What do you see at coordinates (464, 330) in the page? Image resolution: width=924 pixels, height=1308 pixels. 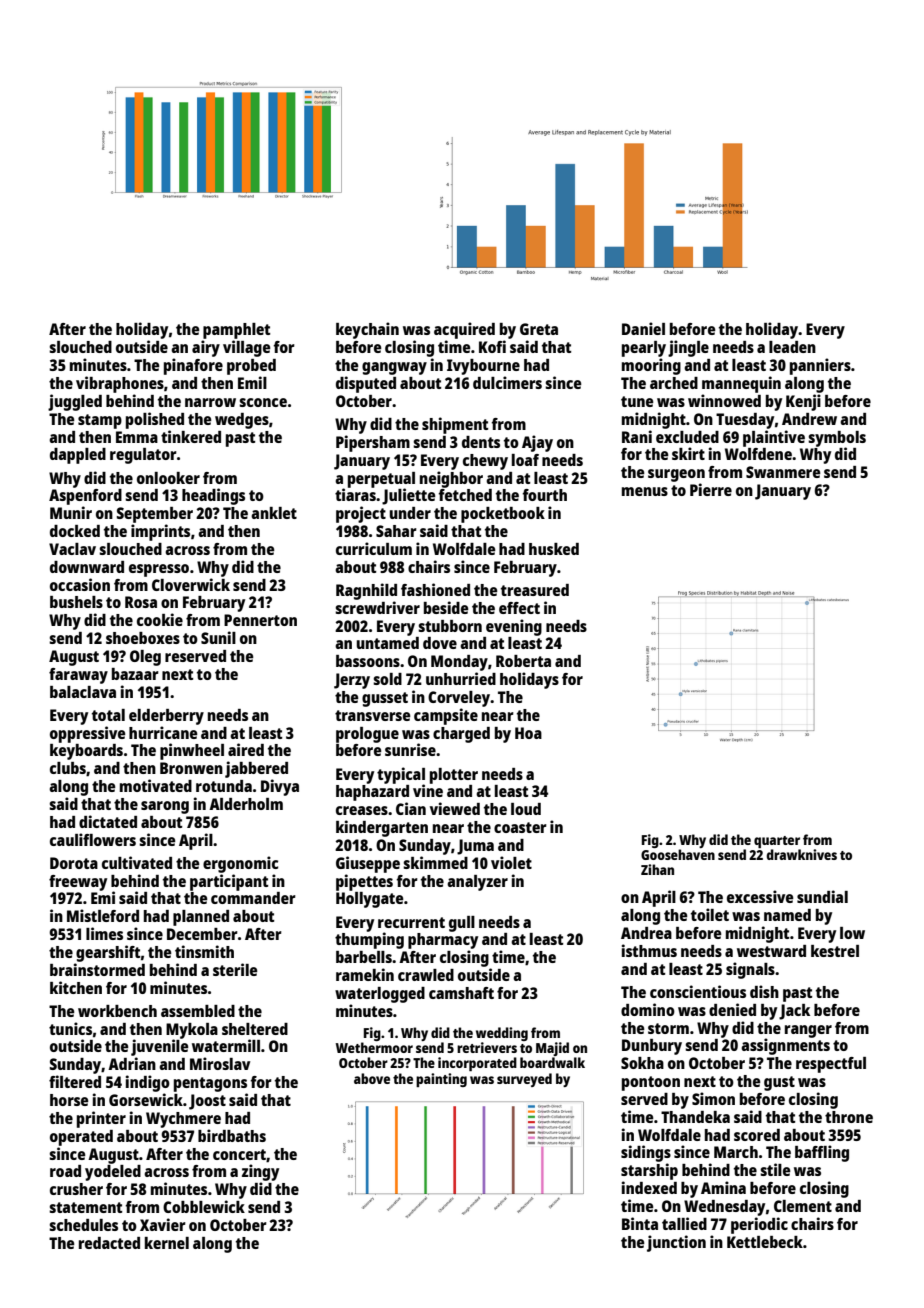 I see `acquired` at bounding box center [464, 330].
